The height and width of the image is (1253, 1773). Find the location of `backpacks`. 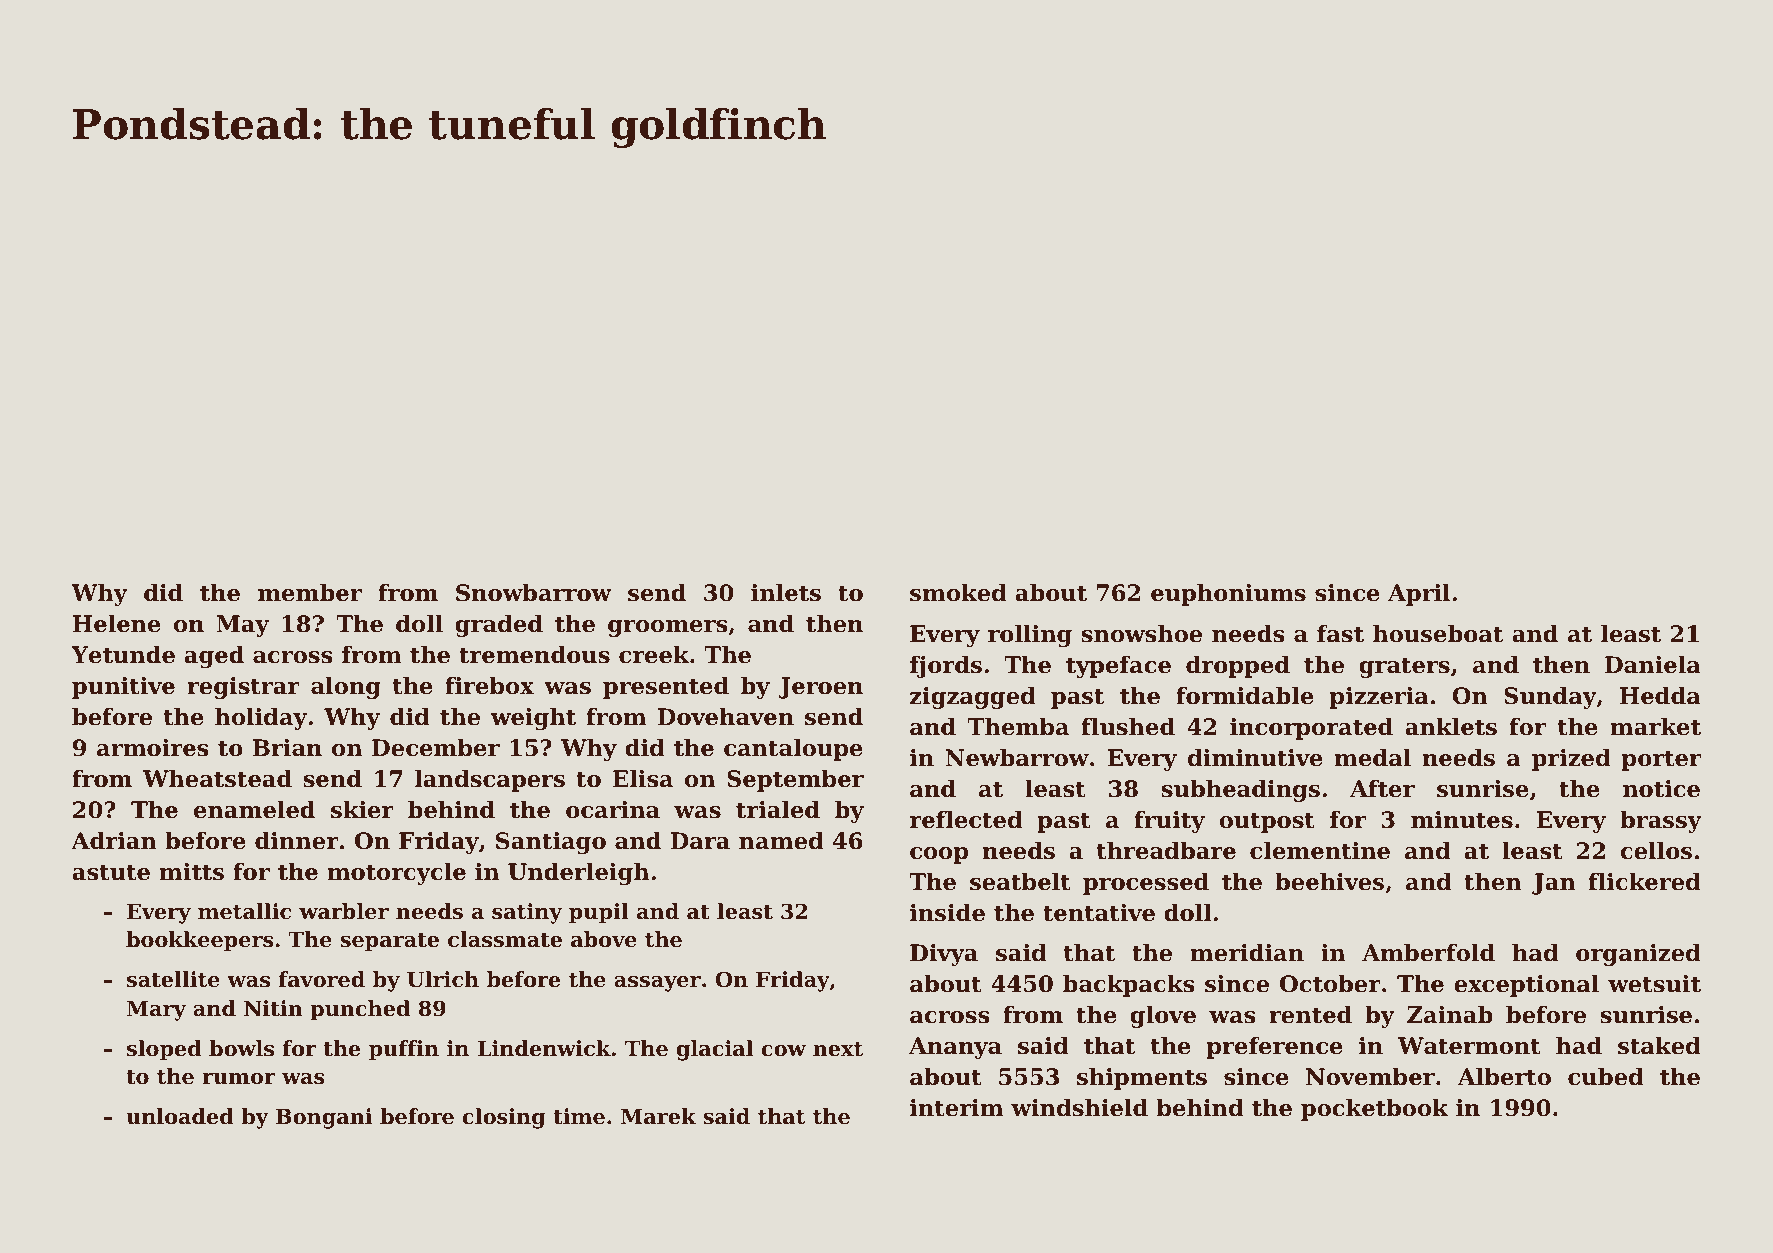

backpacks is located at coordinates (1129, 986).
